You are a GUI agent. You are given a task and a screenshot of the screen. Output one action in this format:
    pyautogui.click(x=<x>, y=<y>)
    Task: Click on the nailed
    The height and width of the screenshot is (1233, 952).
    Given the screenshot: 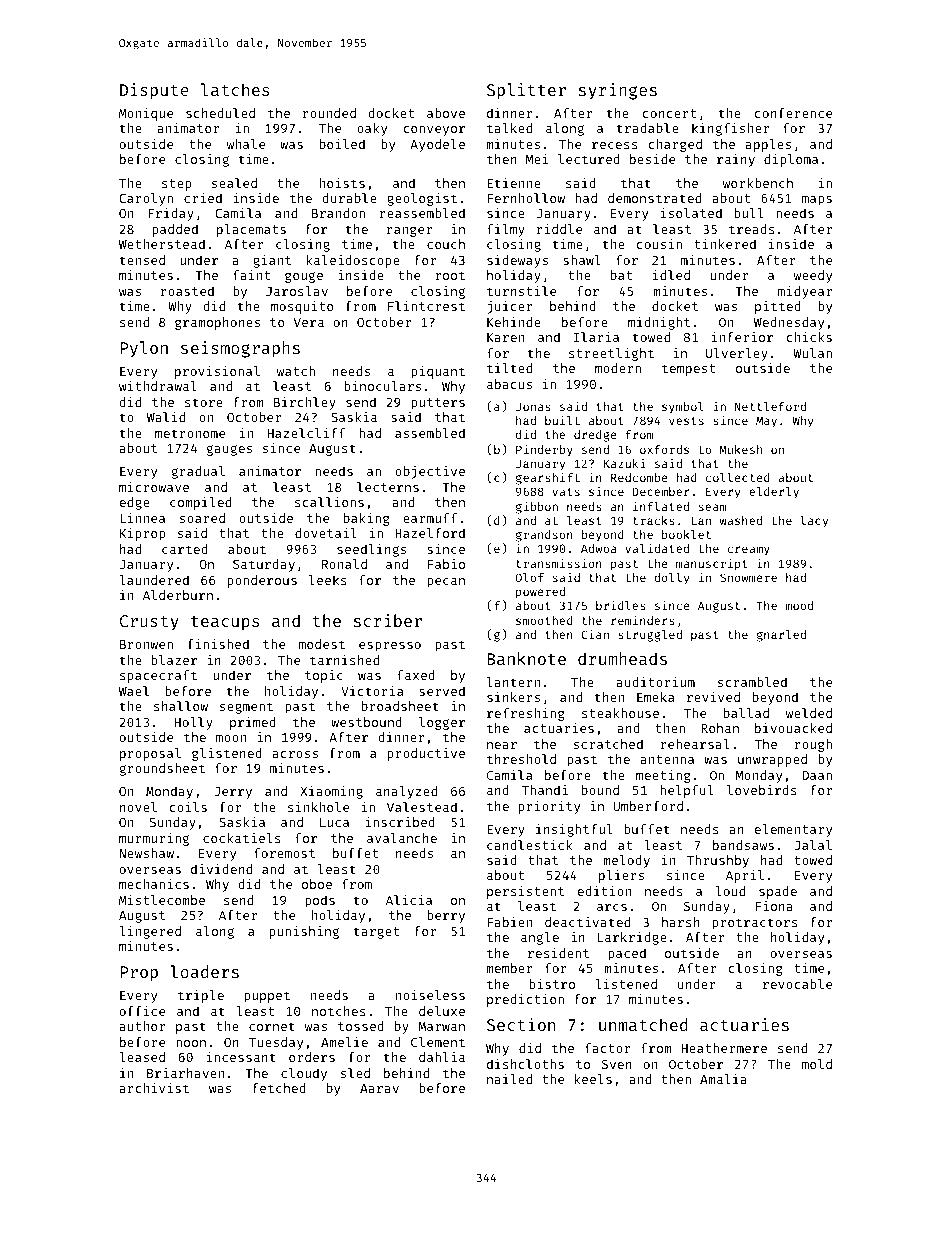 What is the action you would take?
    pyautogui.click(x=509, y=1079)
